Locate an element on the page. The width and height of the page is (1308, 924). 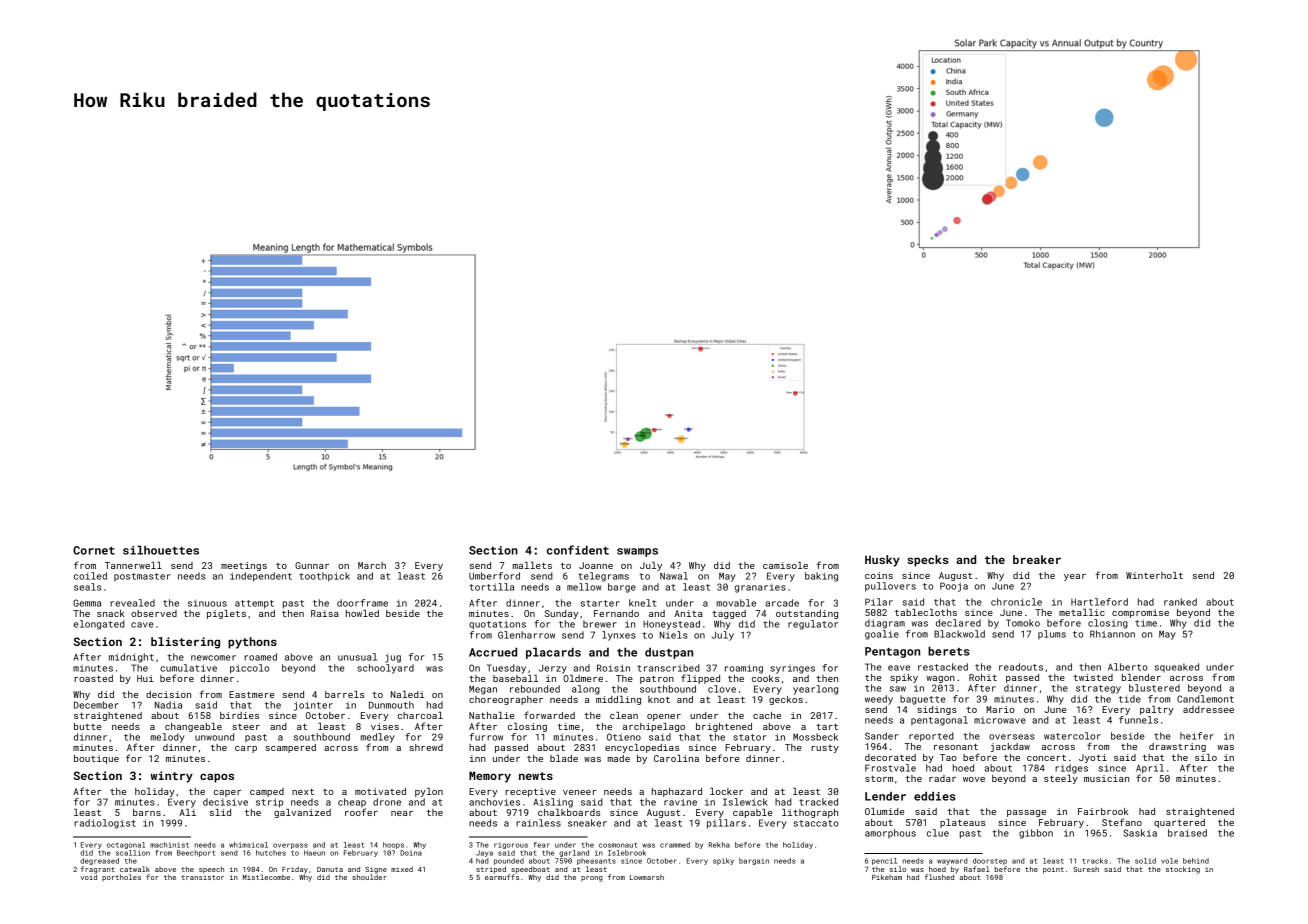
howled is located at coordinates (362, 613).
